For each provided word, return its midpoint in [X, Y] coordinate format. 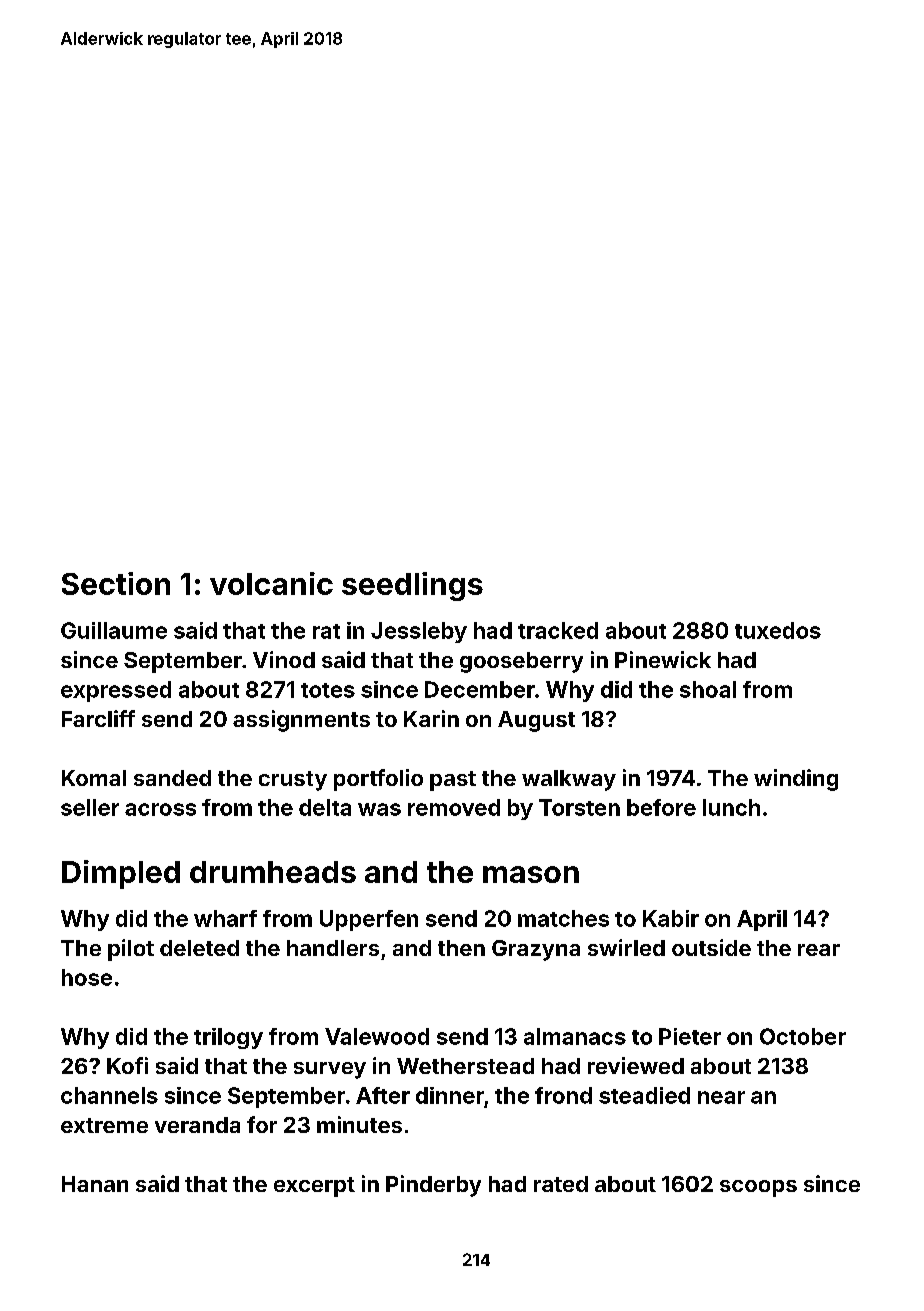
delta [325, 807]
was [379, 809]
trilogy [228, 1038]
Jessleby [419, 632]
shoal [708, 689]
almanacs [575, 1036]
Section [116, 583]
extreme [104, 1125]
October [803, 1036]
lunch [731, 807]
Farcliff [98, 718]
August [536, 721]
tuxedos [778, 630]
